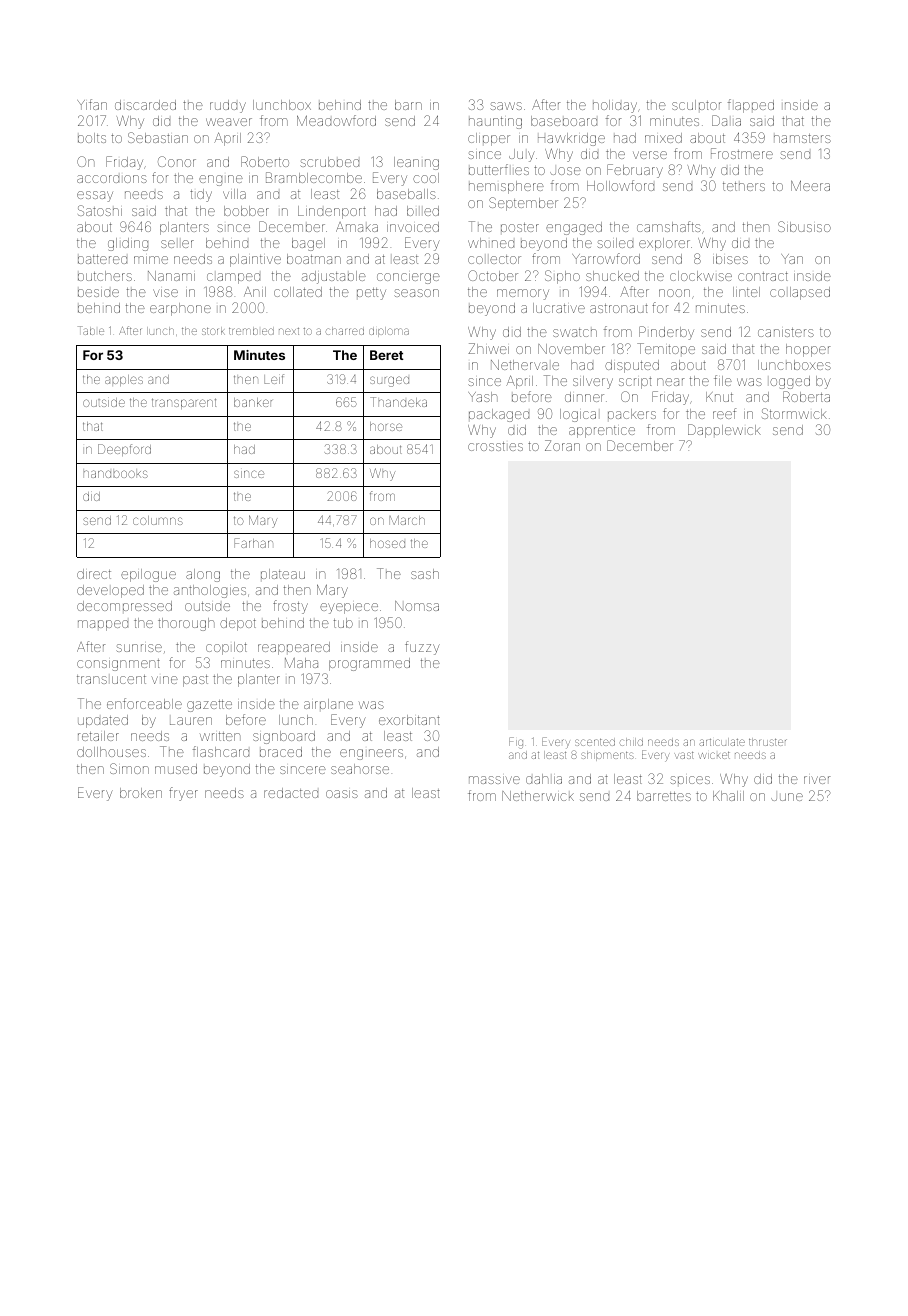 This screenshot has width=908, height=1316. Describe the element at coordinates (426, 178) in the screenshot. I see `cool` at that location.
